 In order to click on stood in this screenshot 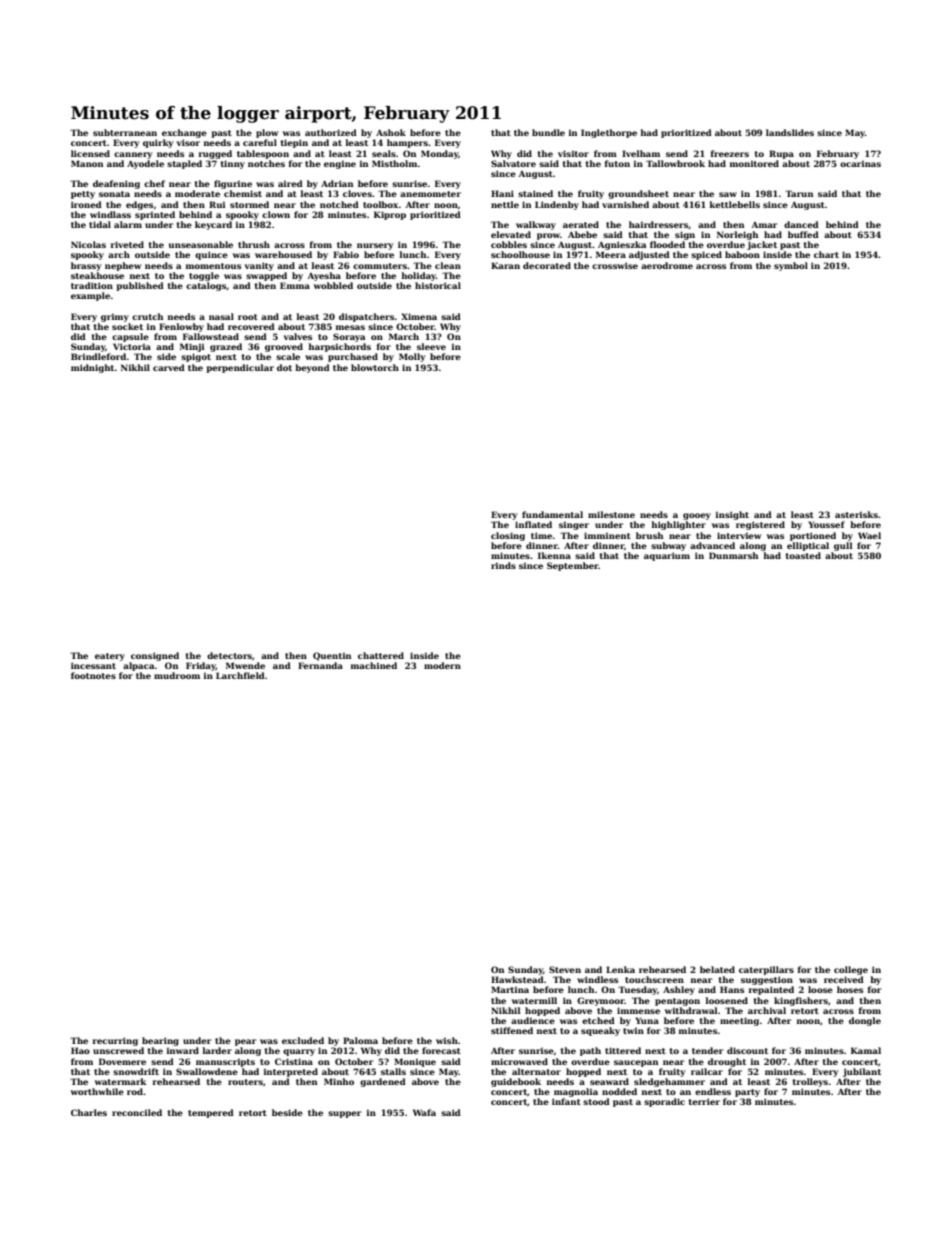, I will do `click(596, 1101)`.
